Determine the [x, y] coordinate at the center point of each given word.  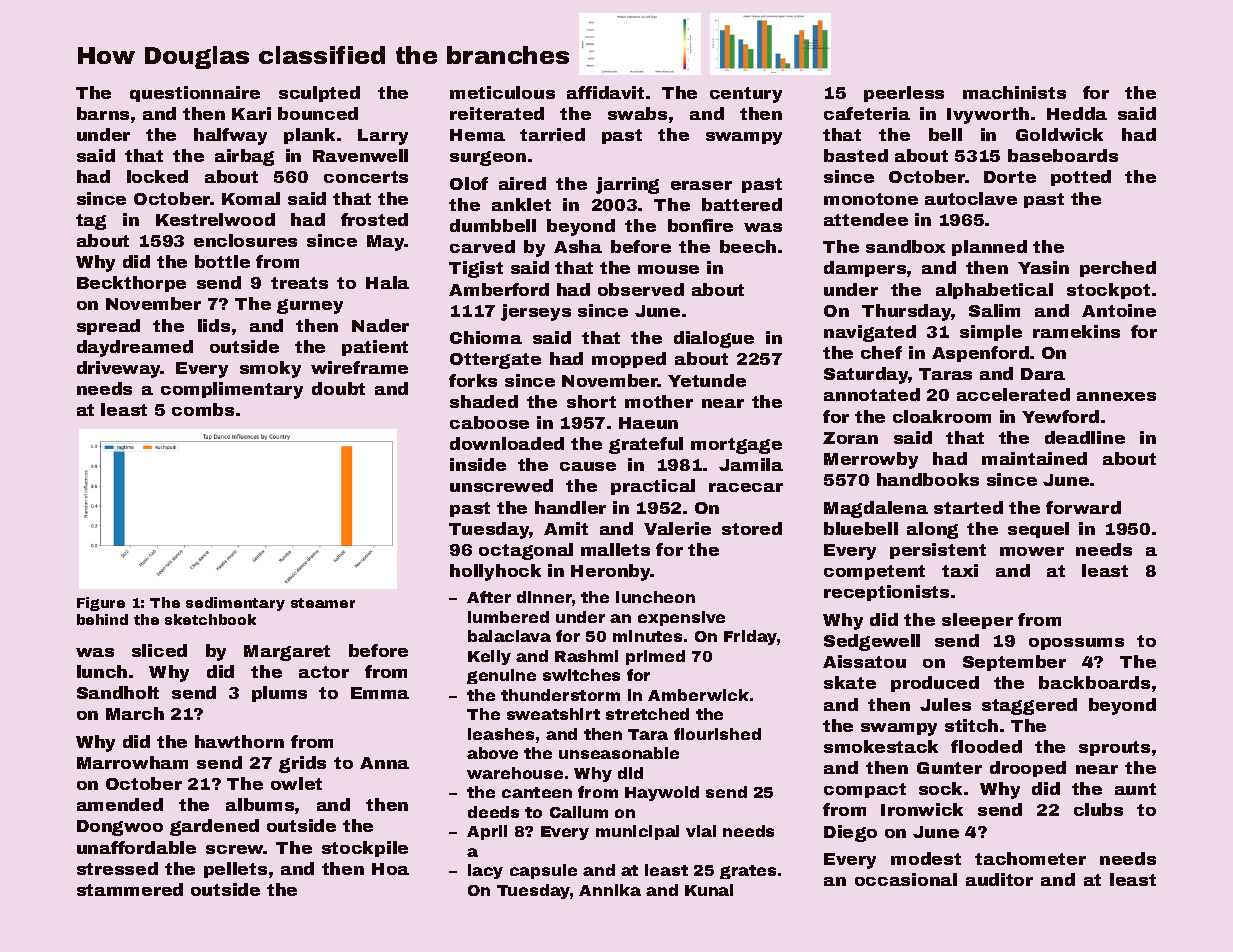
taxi [960, 570]
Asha [578, 246]
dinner [544, 597]
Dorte [1010, 177]
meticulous [502, 92]
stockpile [365, 849]
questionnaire [195, 94]
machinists [1014, 92]
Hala [387, 282]
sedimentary [235, 604]
